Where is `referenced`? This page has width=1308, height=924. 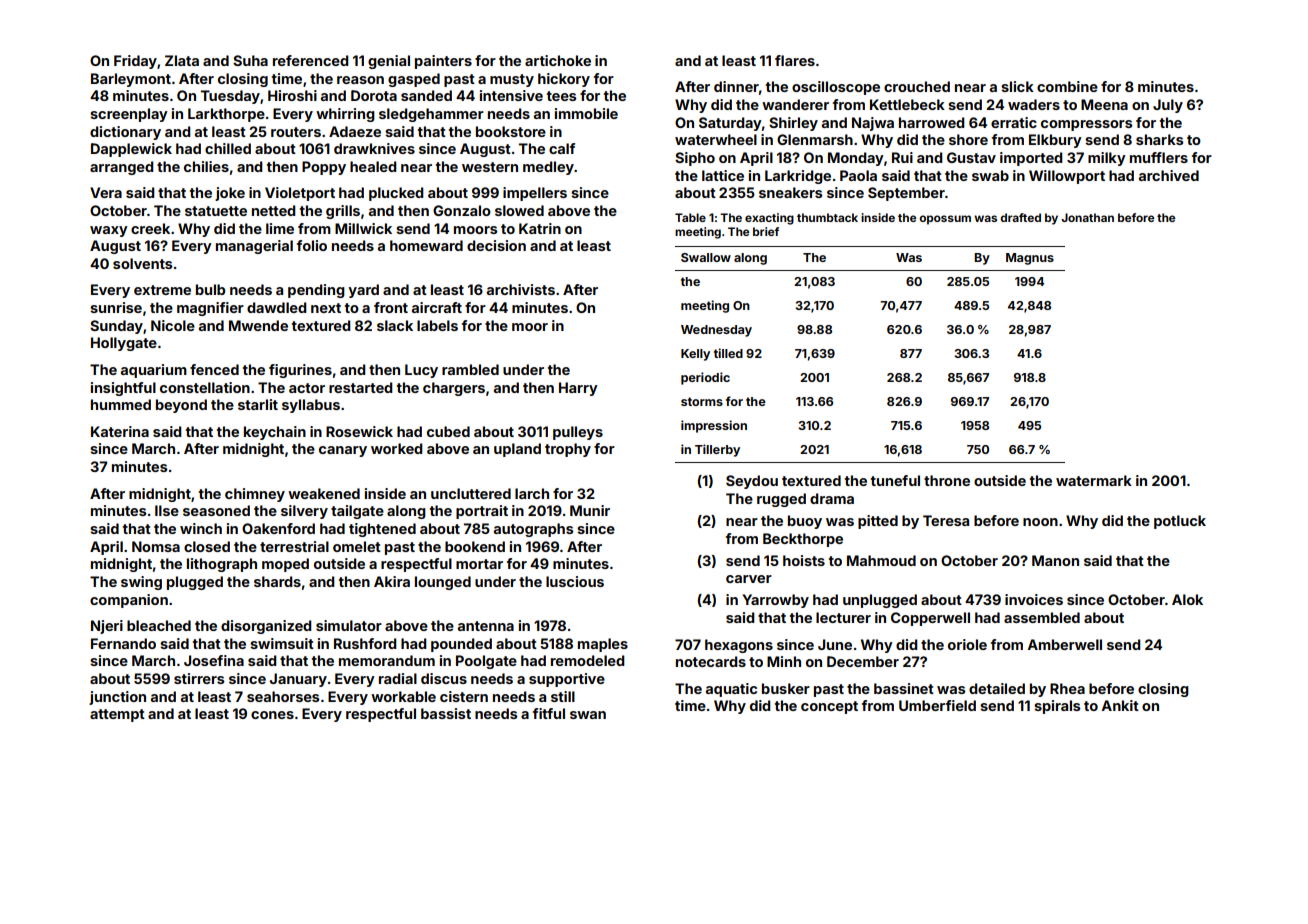 referenced is located at coordinates (310, 60).
